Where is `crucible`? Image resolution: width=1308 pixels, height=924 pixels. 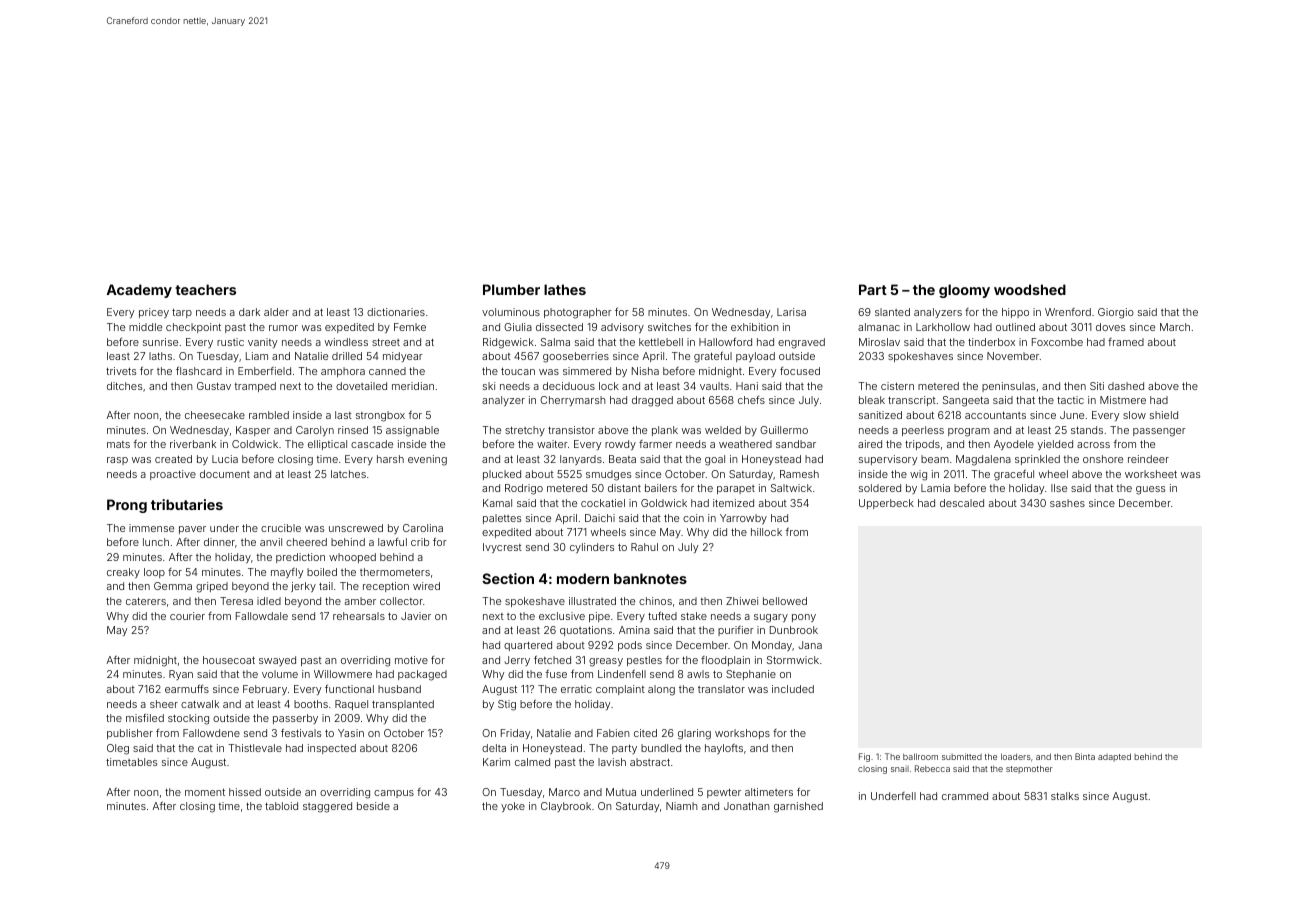
crucible is located at coordinates (281, 528).
